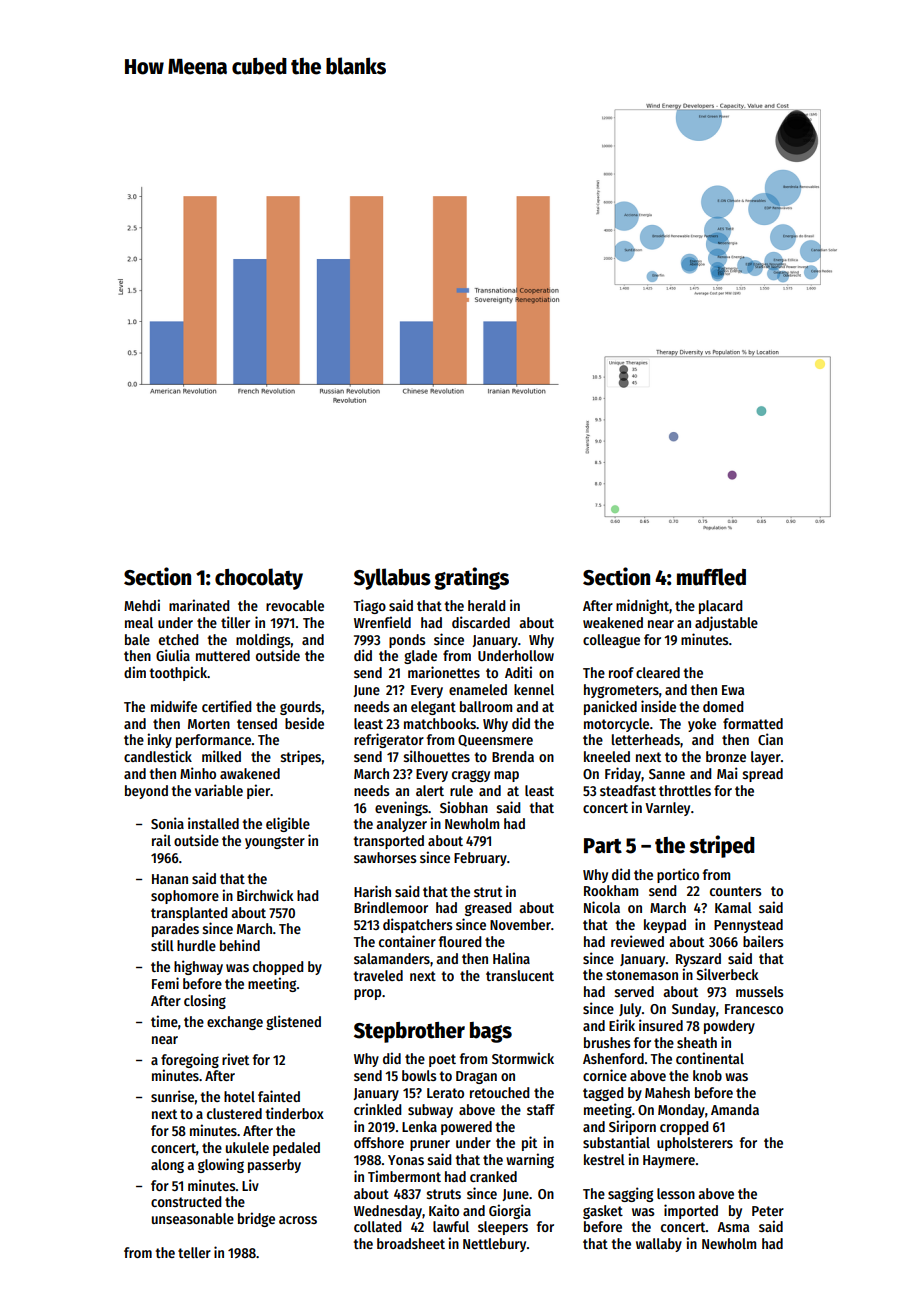 The height and width of the page is (1316, 908). I want to click on Stepbrother, so click(409, 1032).
